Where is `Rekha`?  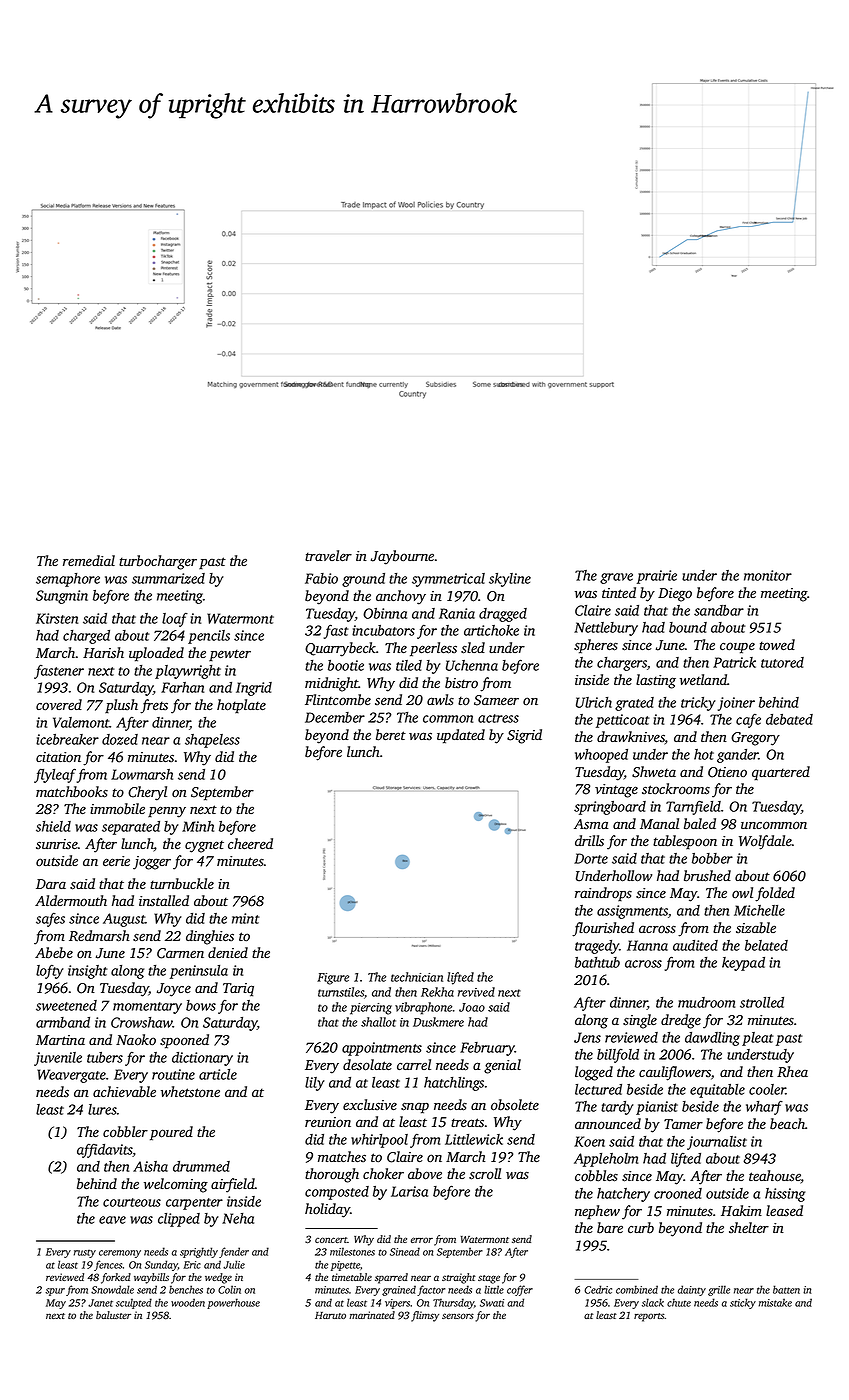 Rekha is located at coordinates (437, 992).
